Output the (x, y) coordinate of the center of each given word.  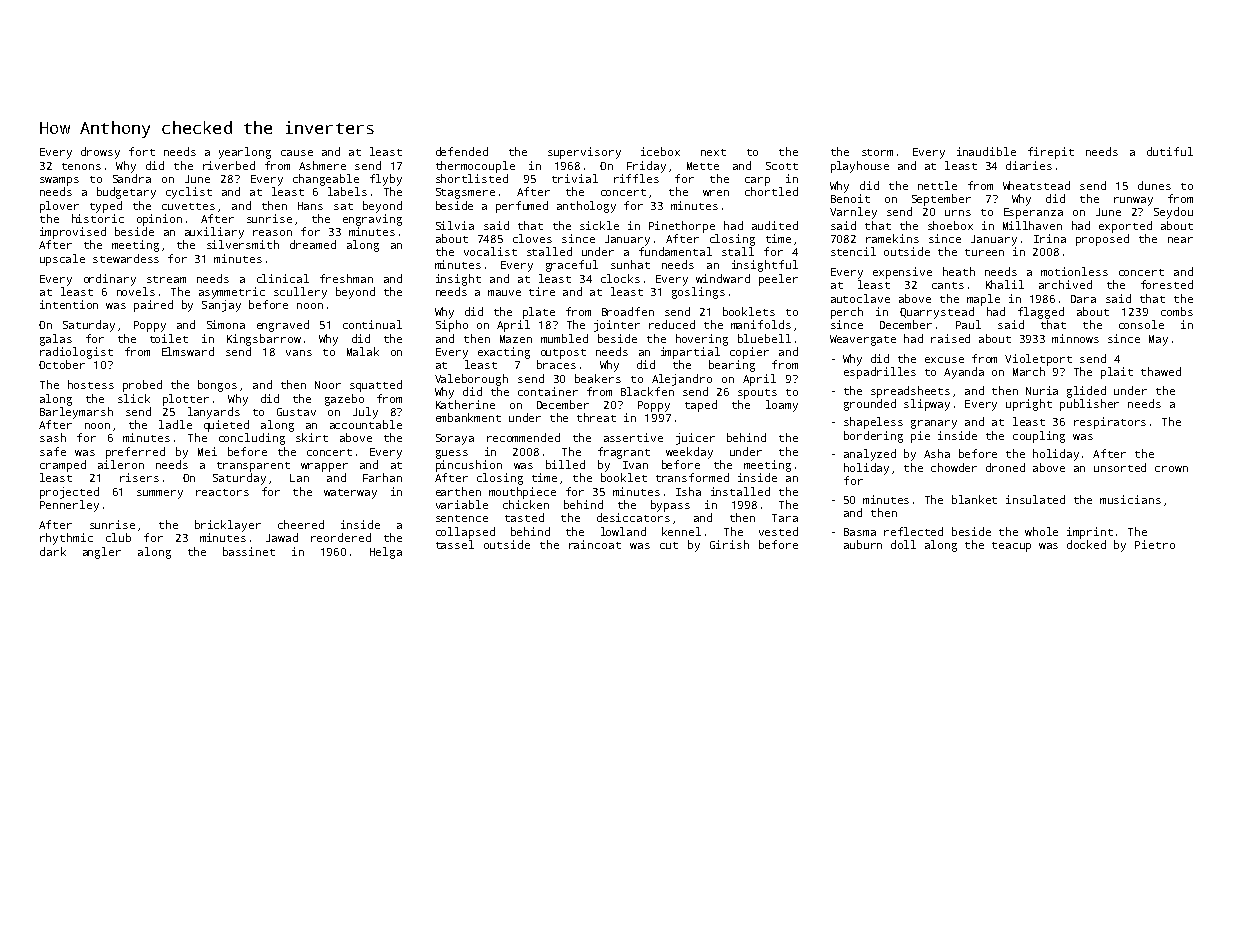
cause (297, 153)
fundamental (675, 251)
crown (1171, 469)
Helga (386, 553)
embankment (468, 417)
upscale (62, 260)
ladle (175, 424)
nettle (937, 185)
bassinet (249, 551)
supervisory (584, 153)
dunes (1154, 185)
